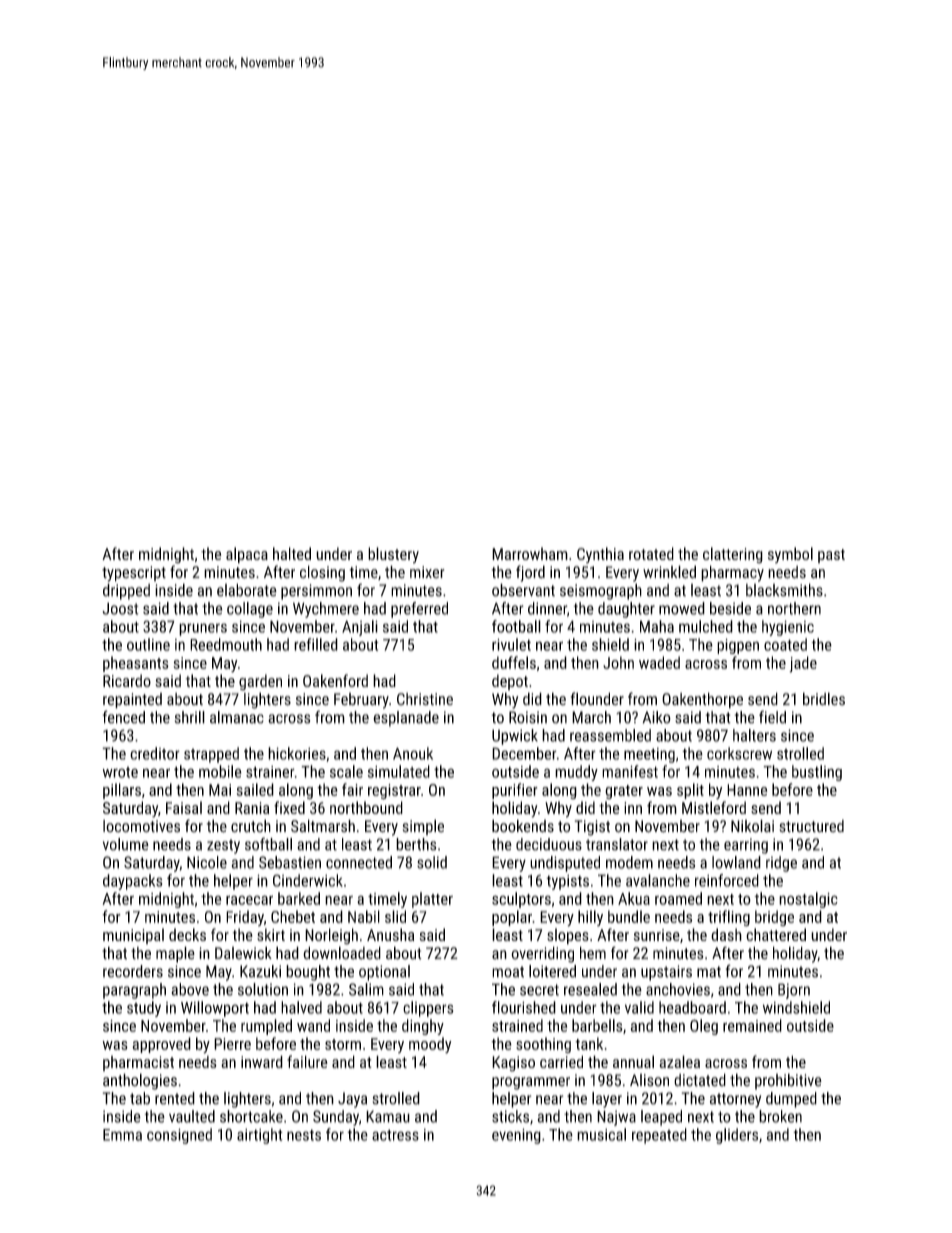  What do you see at coordinates (607, 1100) in the page?
I see `layer` at bounding box center [607, 1100].
